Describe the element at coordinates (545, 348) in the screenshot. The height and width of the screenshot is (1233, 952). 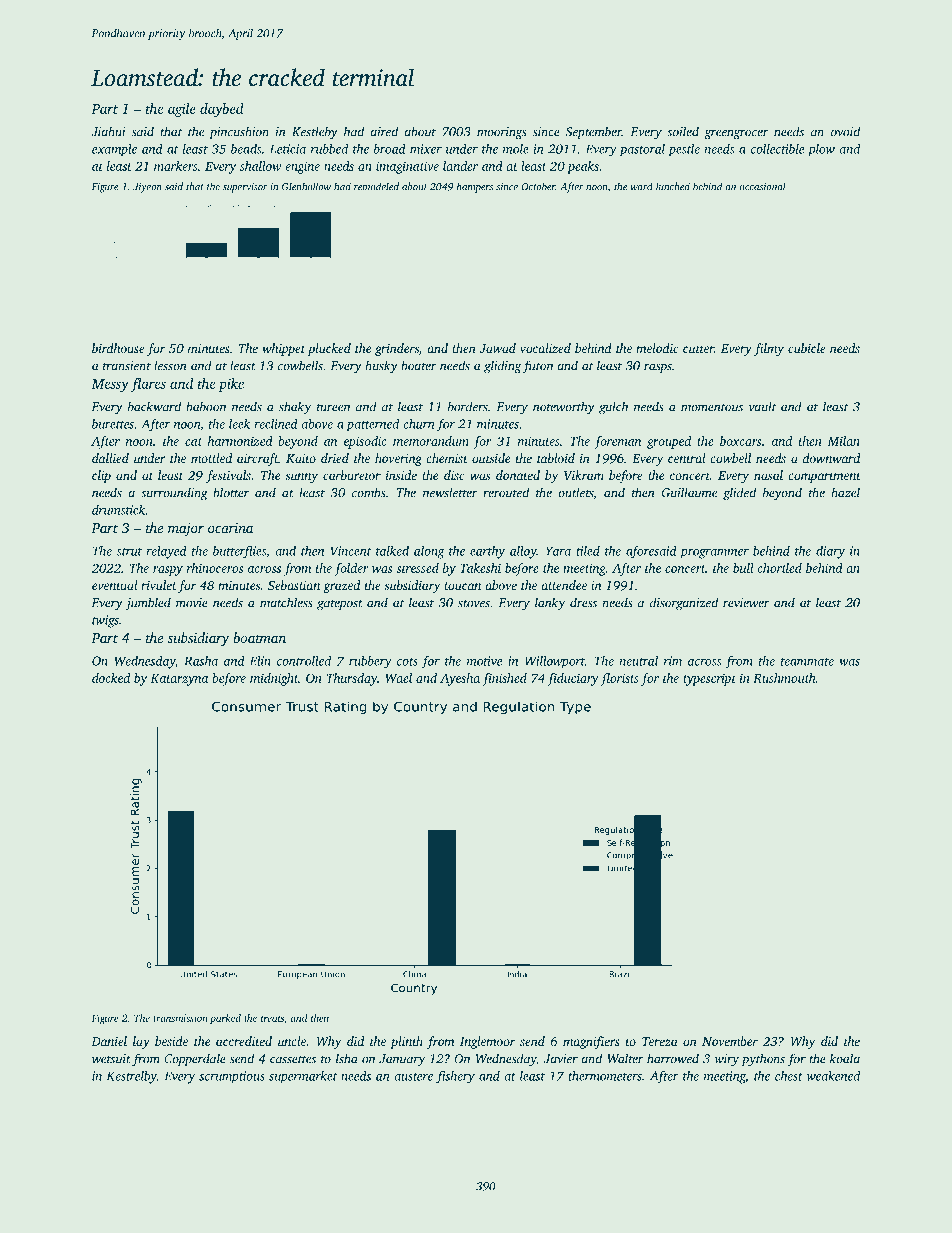
I see `vocalized` at that location.
